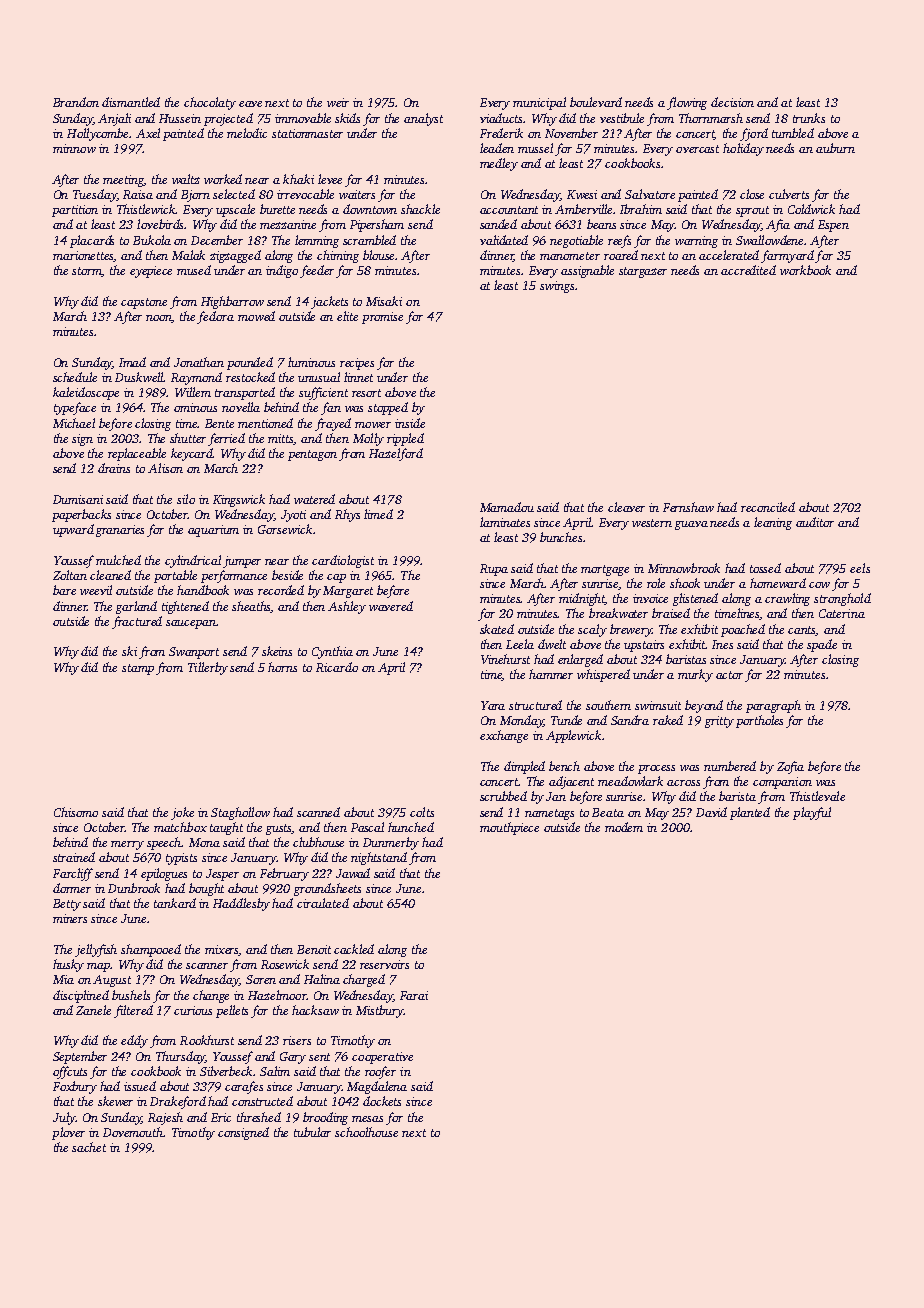 Image resolution: width=924 pixels, height=1308 pixels. Describe the element at coordinates (74, 857) in the screenshot. I see `strained` at that location.
